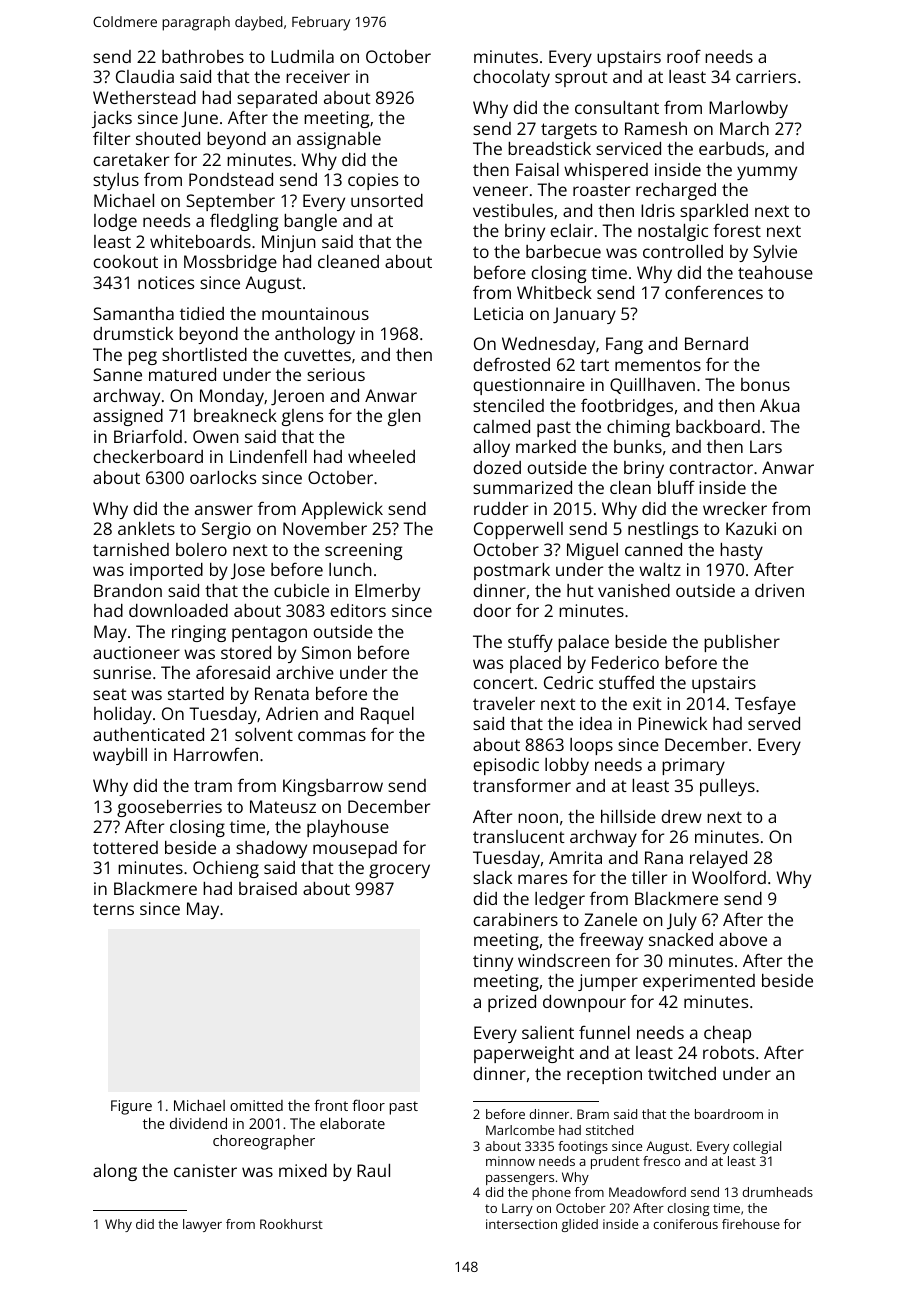 The image size is (908, 1316). I want to click on commas, so click(332, 736).
